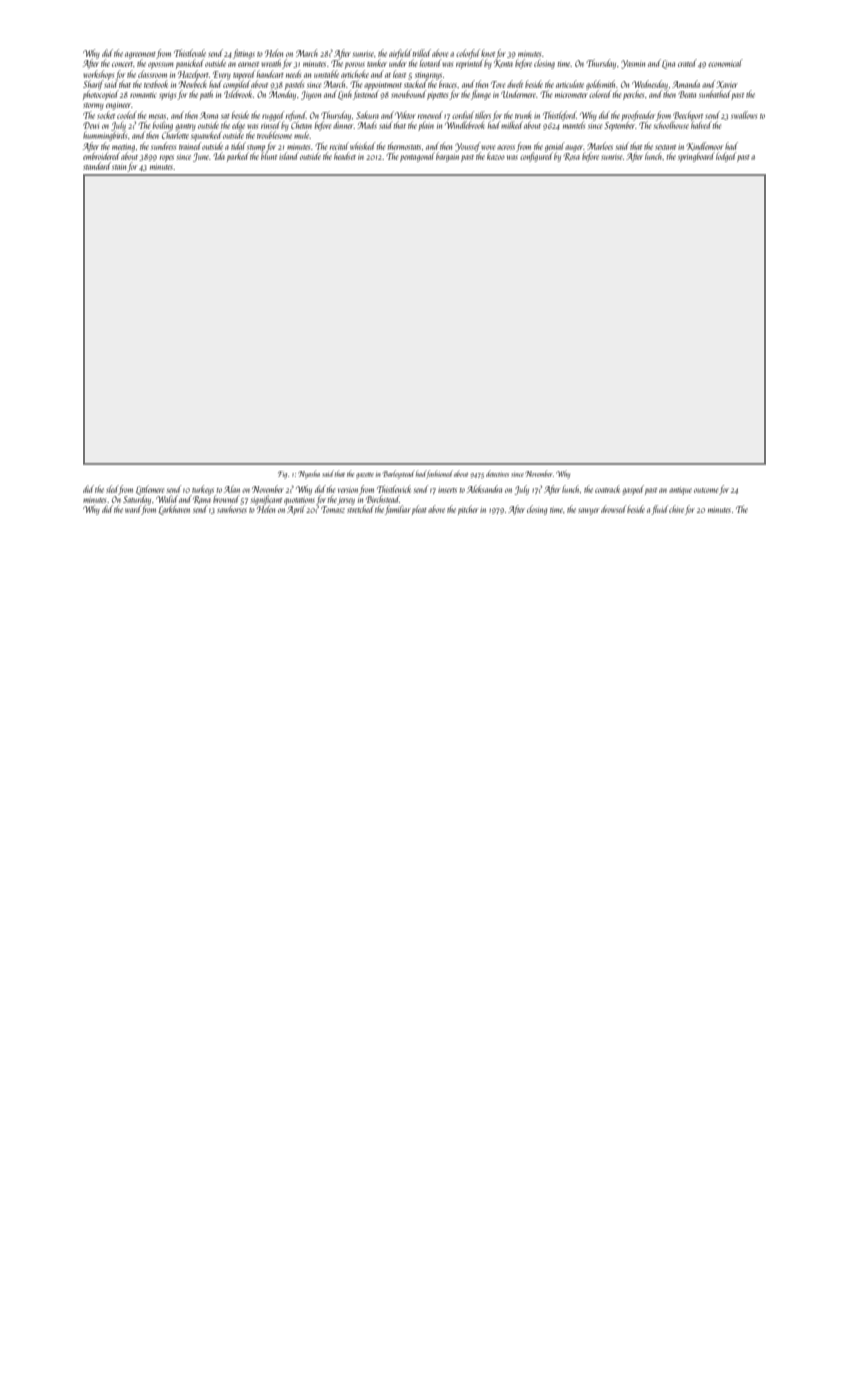  What do you see at coordinates (119, 167) in the screenshot?
I see `stain` at bounding box center [119, 167].
